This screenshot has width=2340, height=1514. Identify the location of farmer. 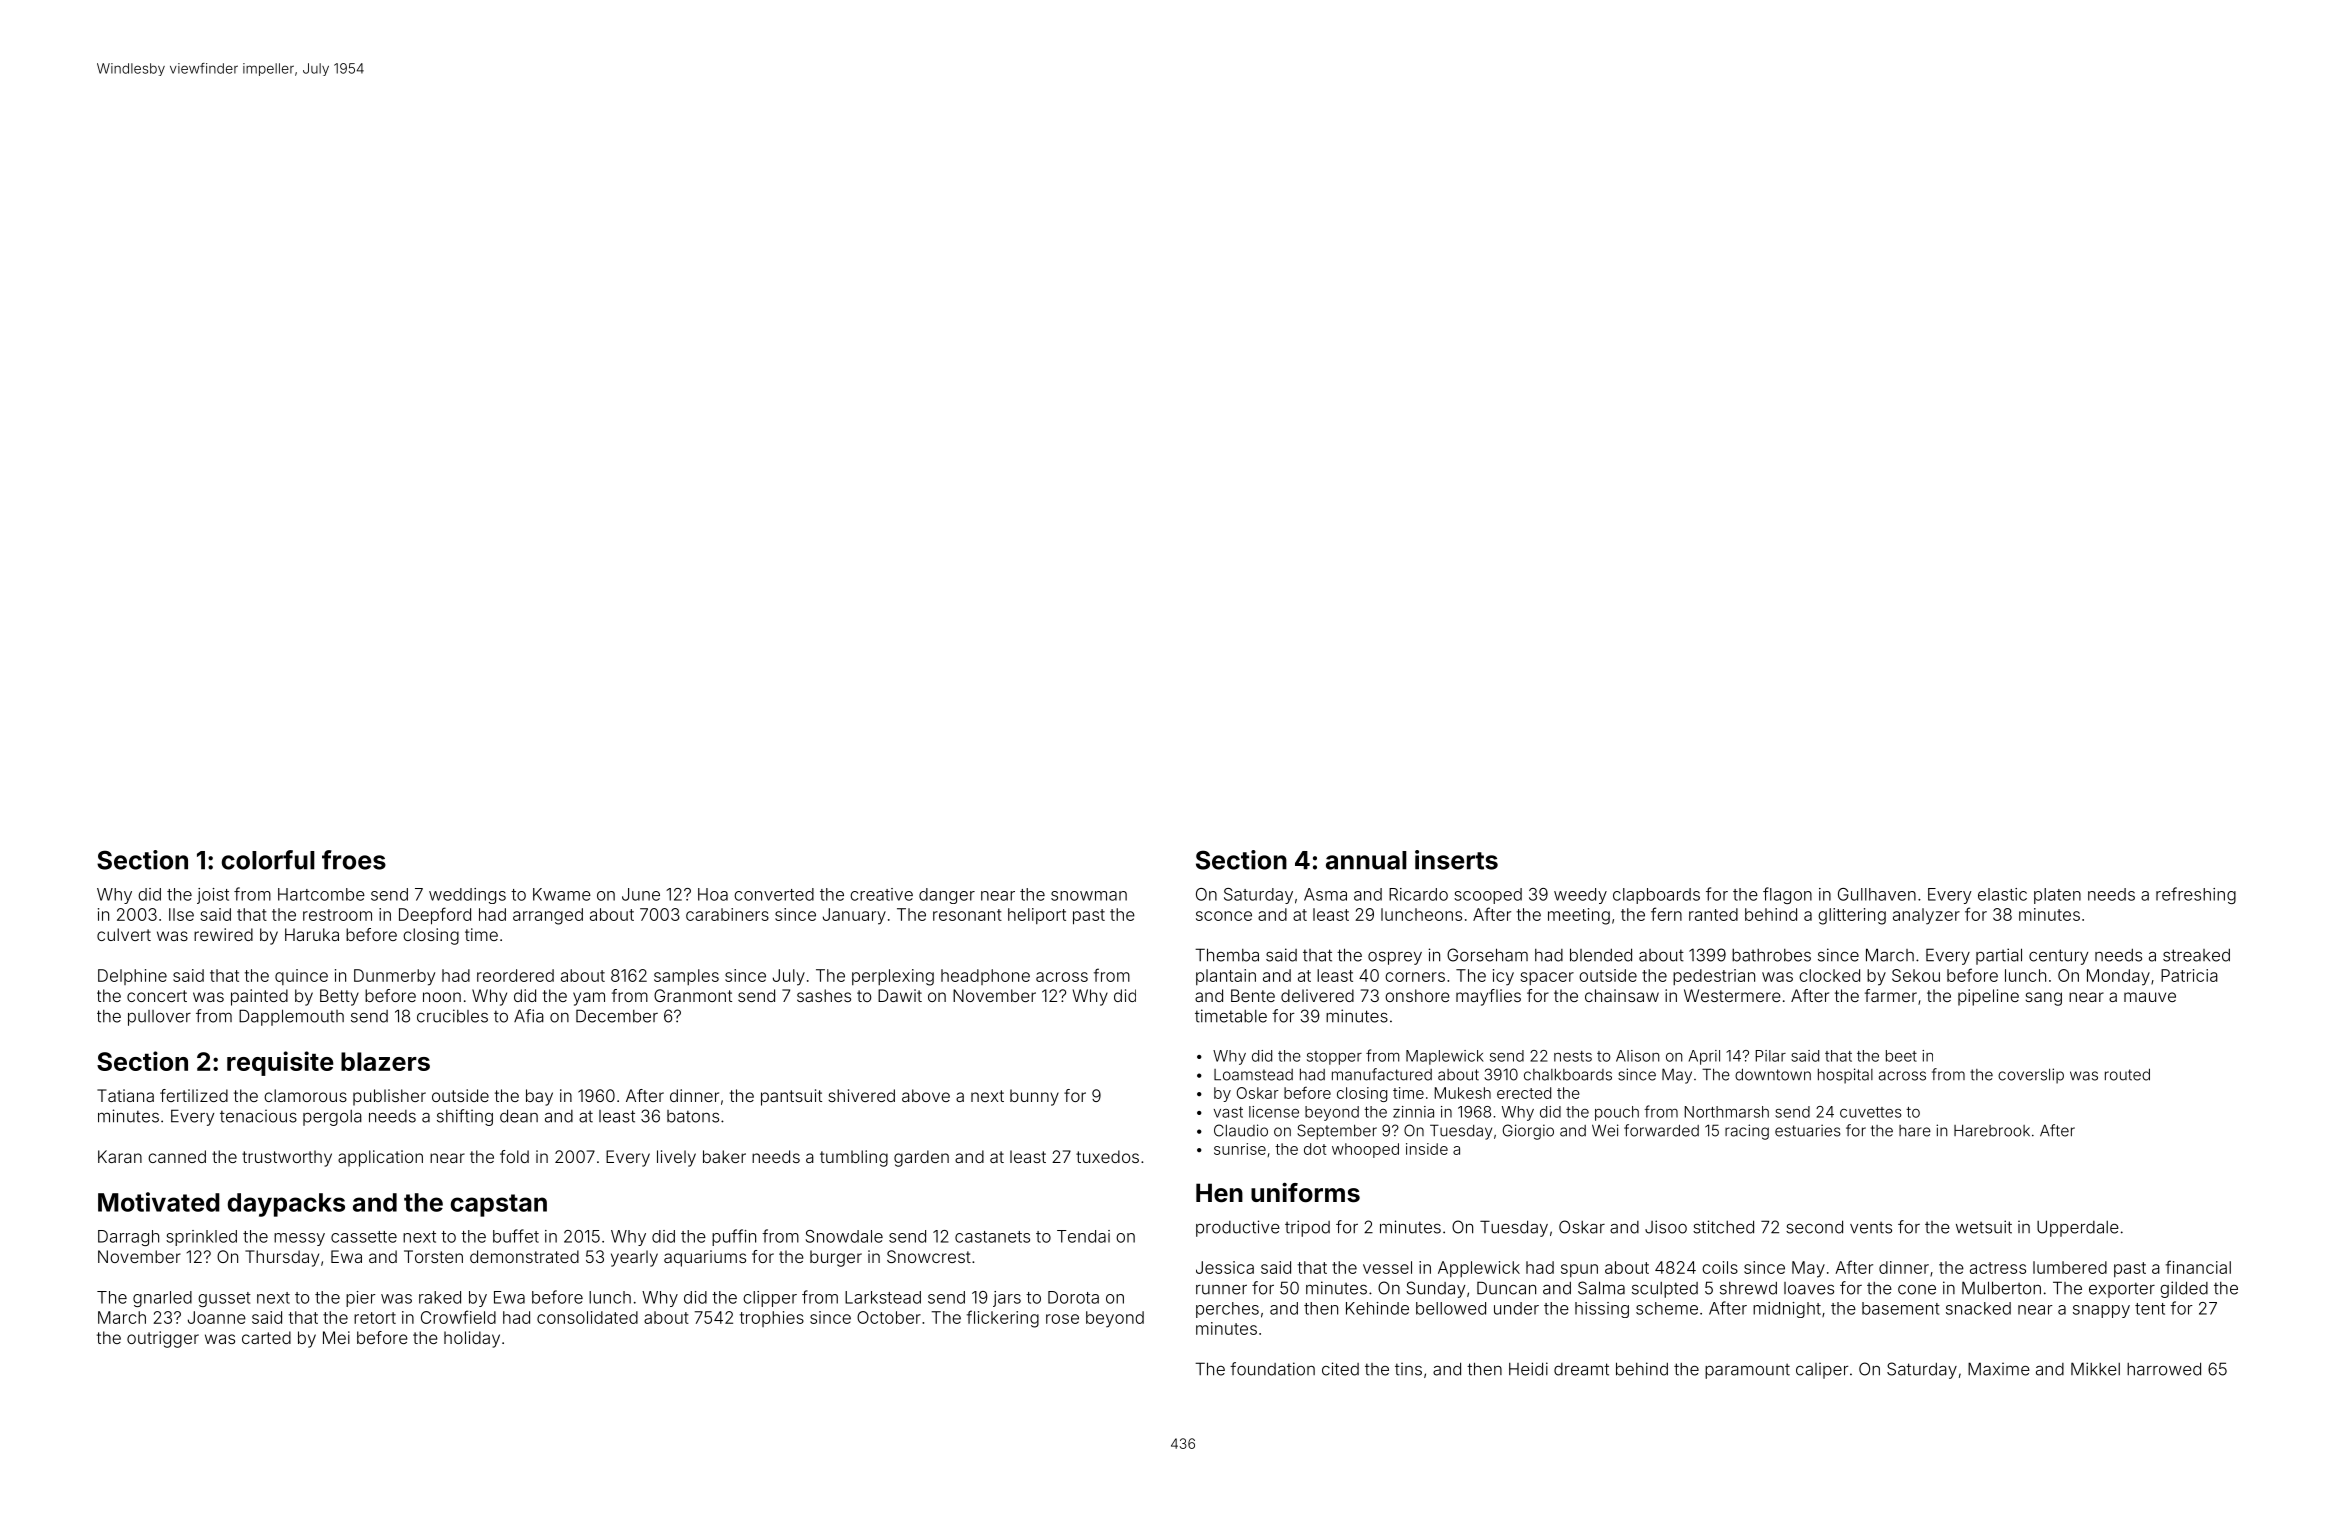
(1891, 995).
